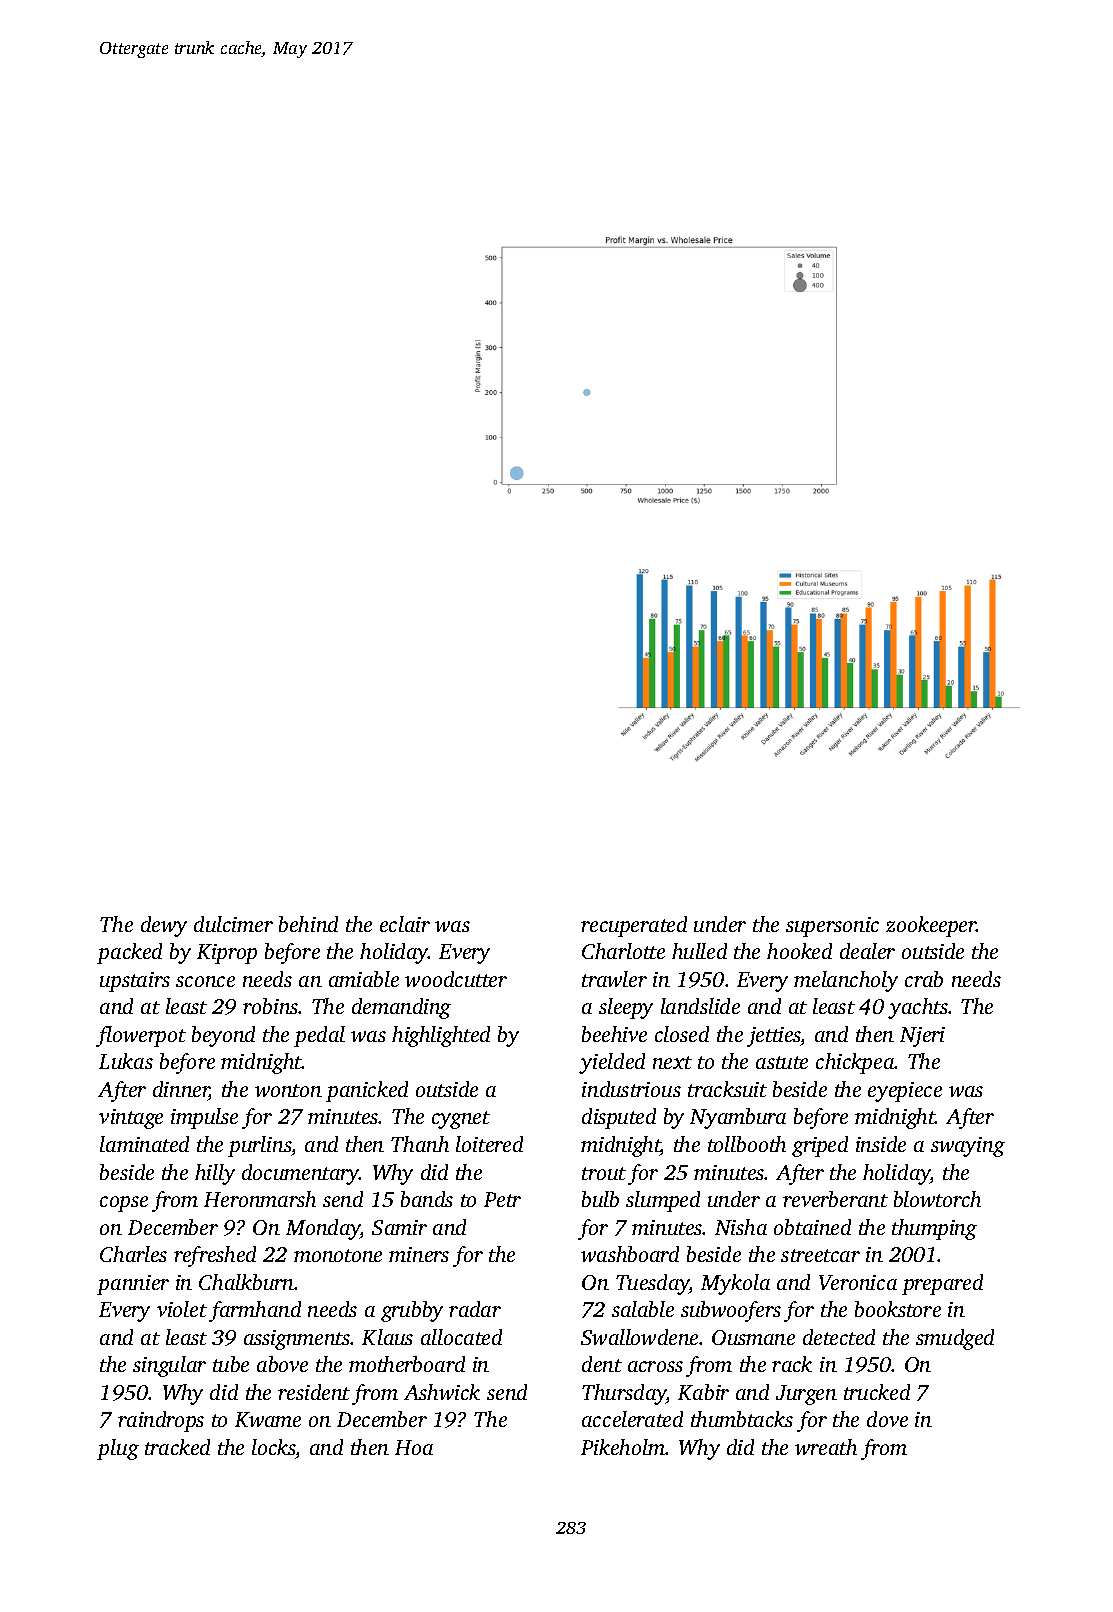 The height and width of the image is (1612, 1113). What do you see at coordinates (663, 1201) in the image?
I see `slumped` at bounding box center [663, 1201].
